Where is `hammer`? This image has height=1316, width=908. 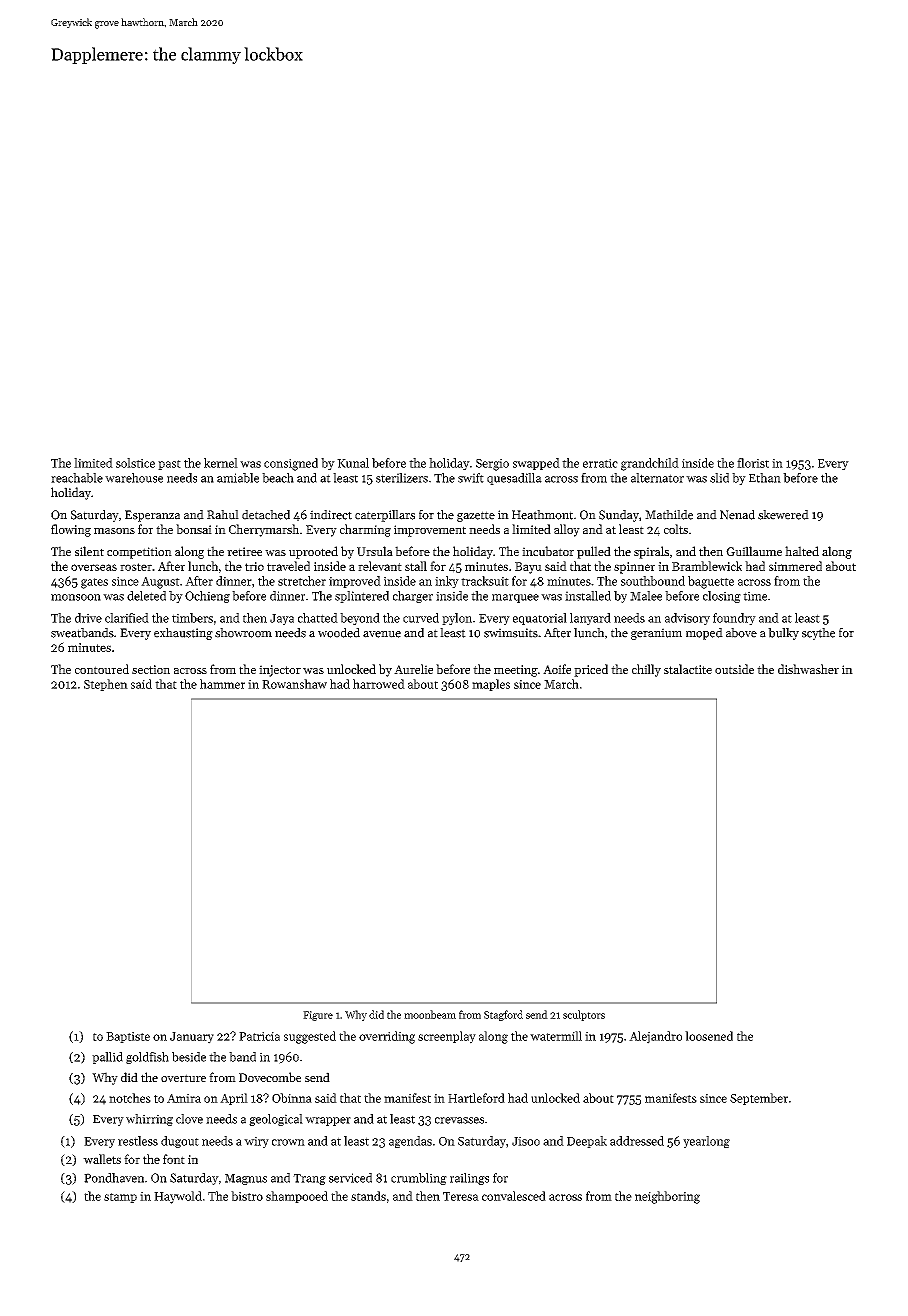
hammer is located at coordinates (222, 684).
